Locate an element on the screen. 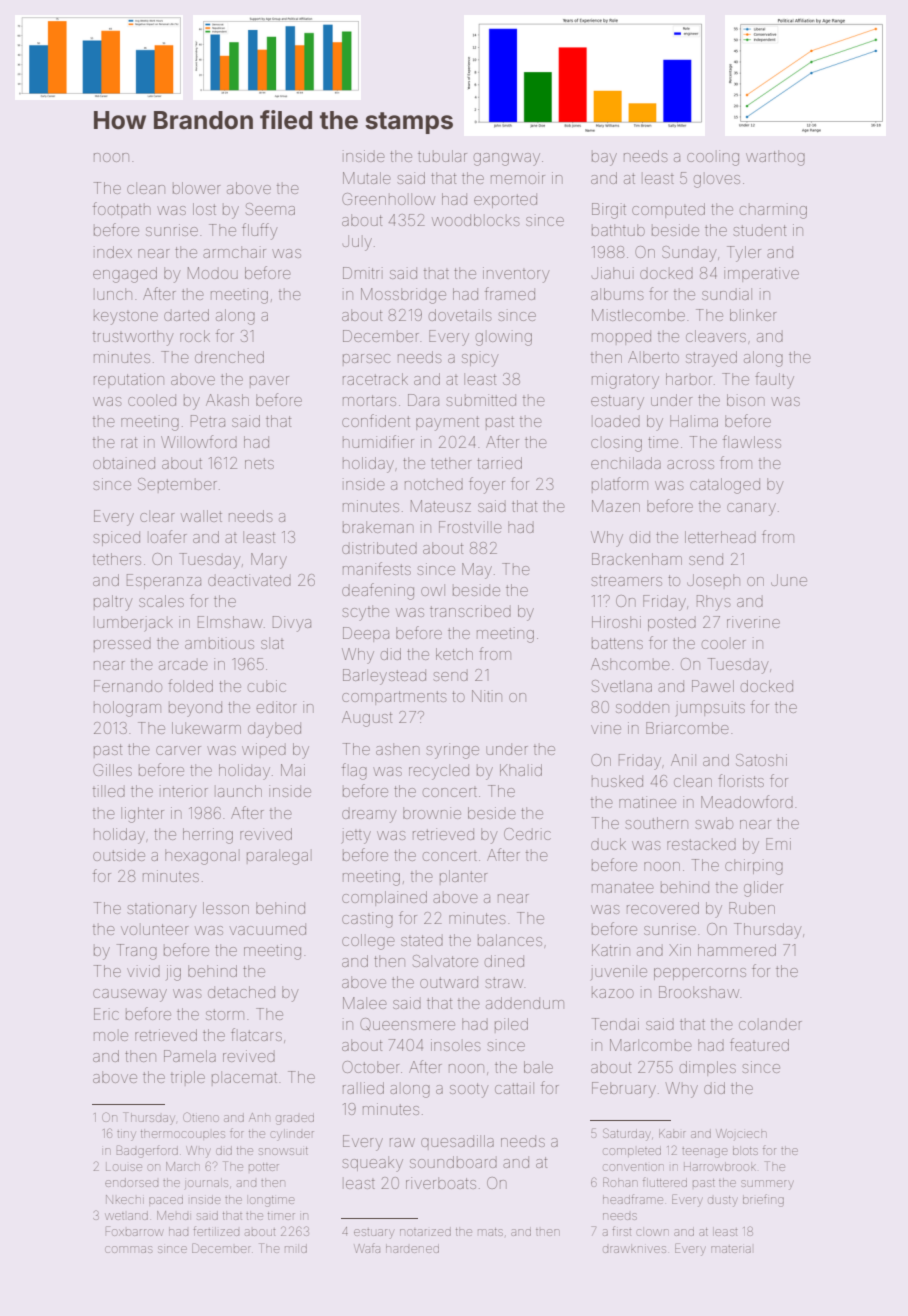  Fernando is located at coordinates (128, 686).
